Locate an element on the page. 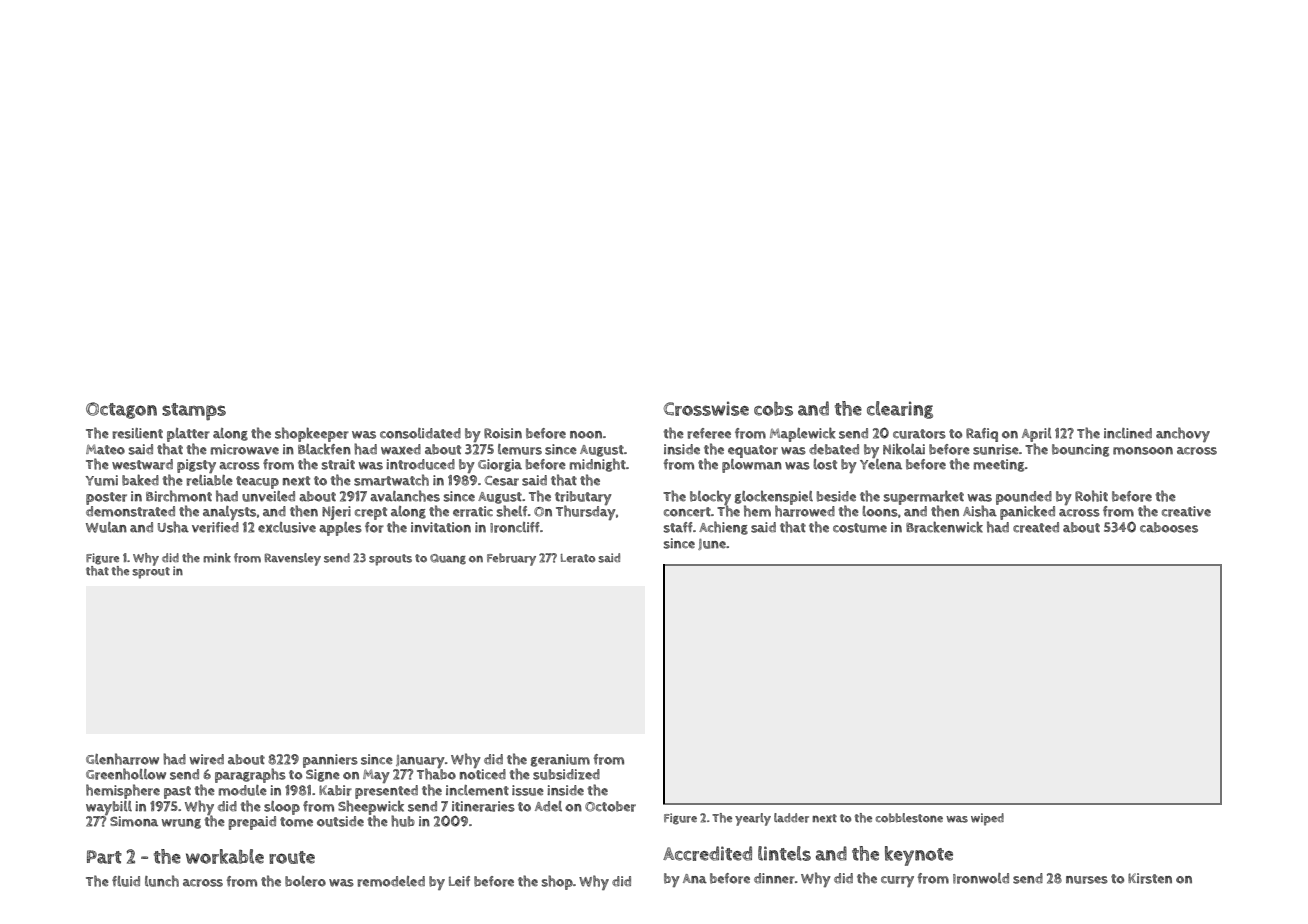 The width and height of the page is (1308, 924). geranium is located at coordinates (560, 760).
